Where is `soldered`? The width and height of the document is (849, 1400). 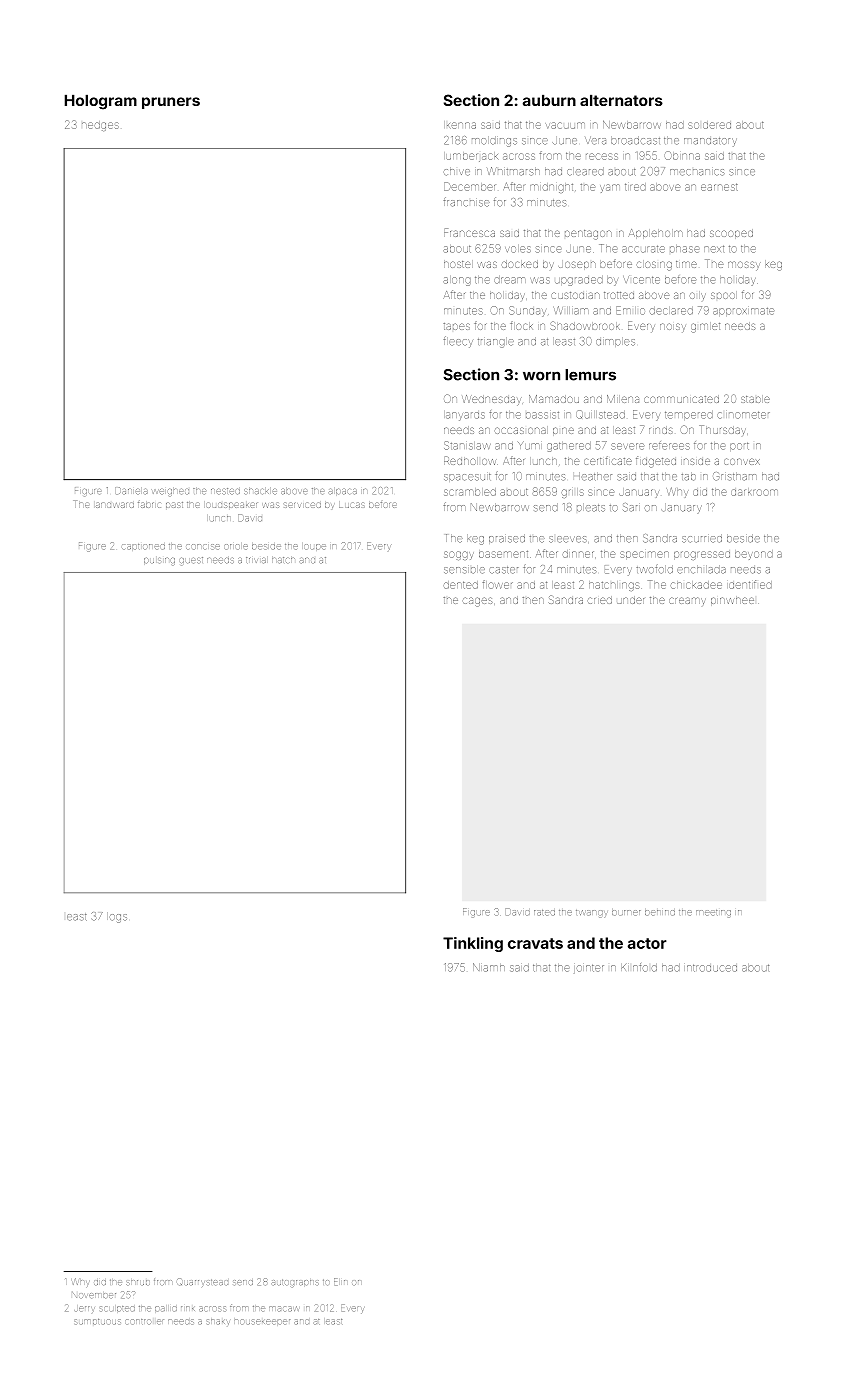
soldered is located at coordinates (709, 125).
